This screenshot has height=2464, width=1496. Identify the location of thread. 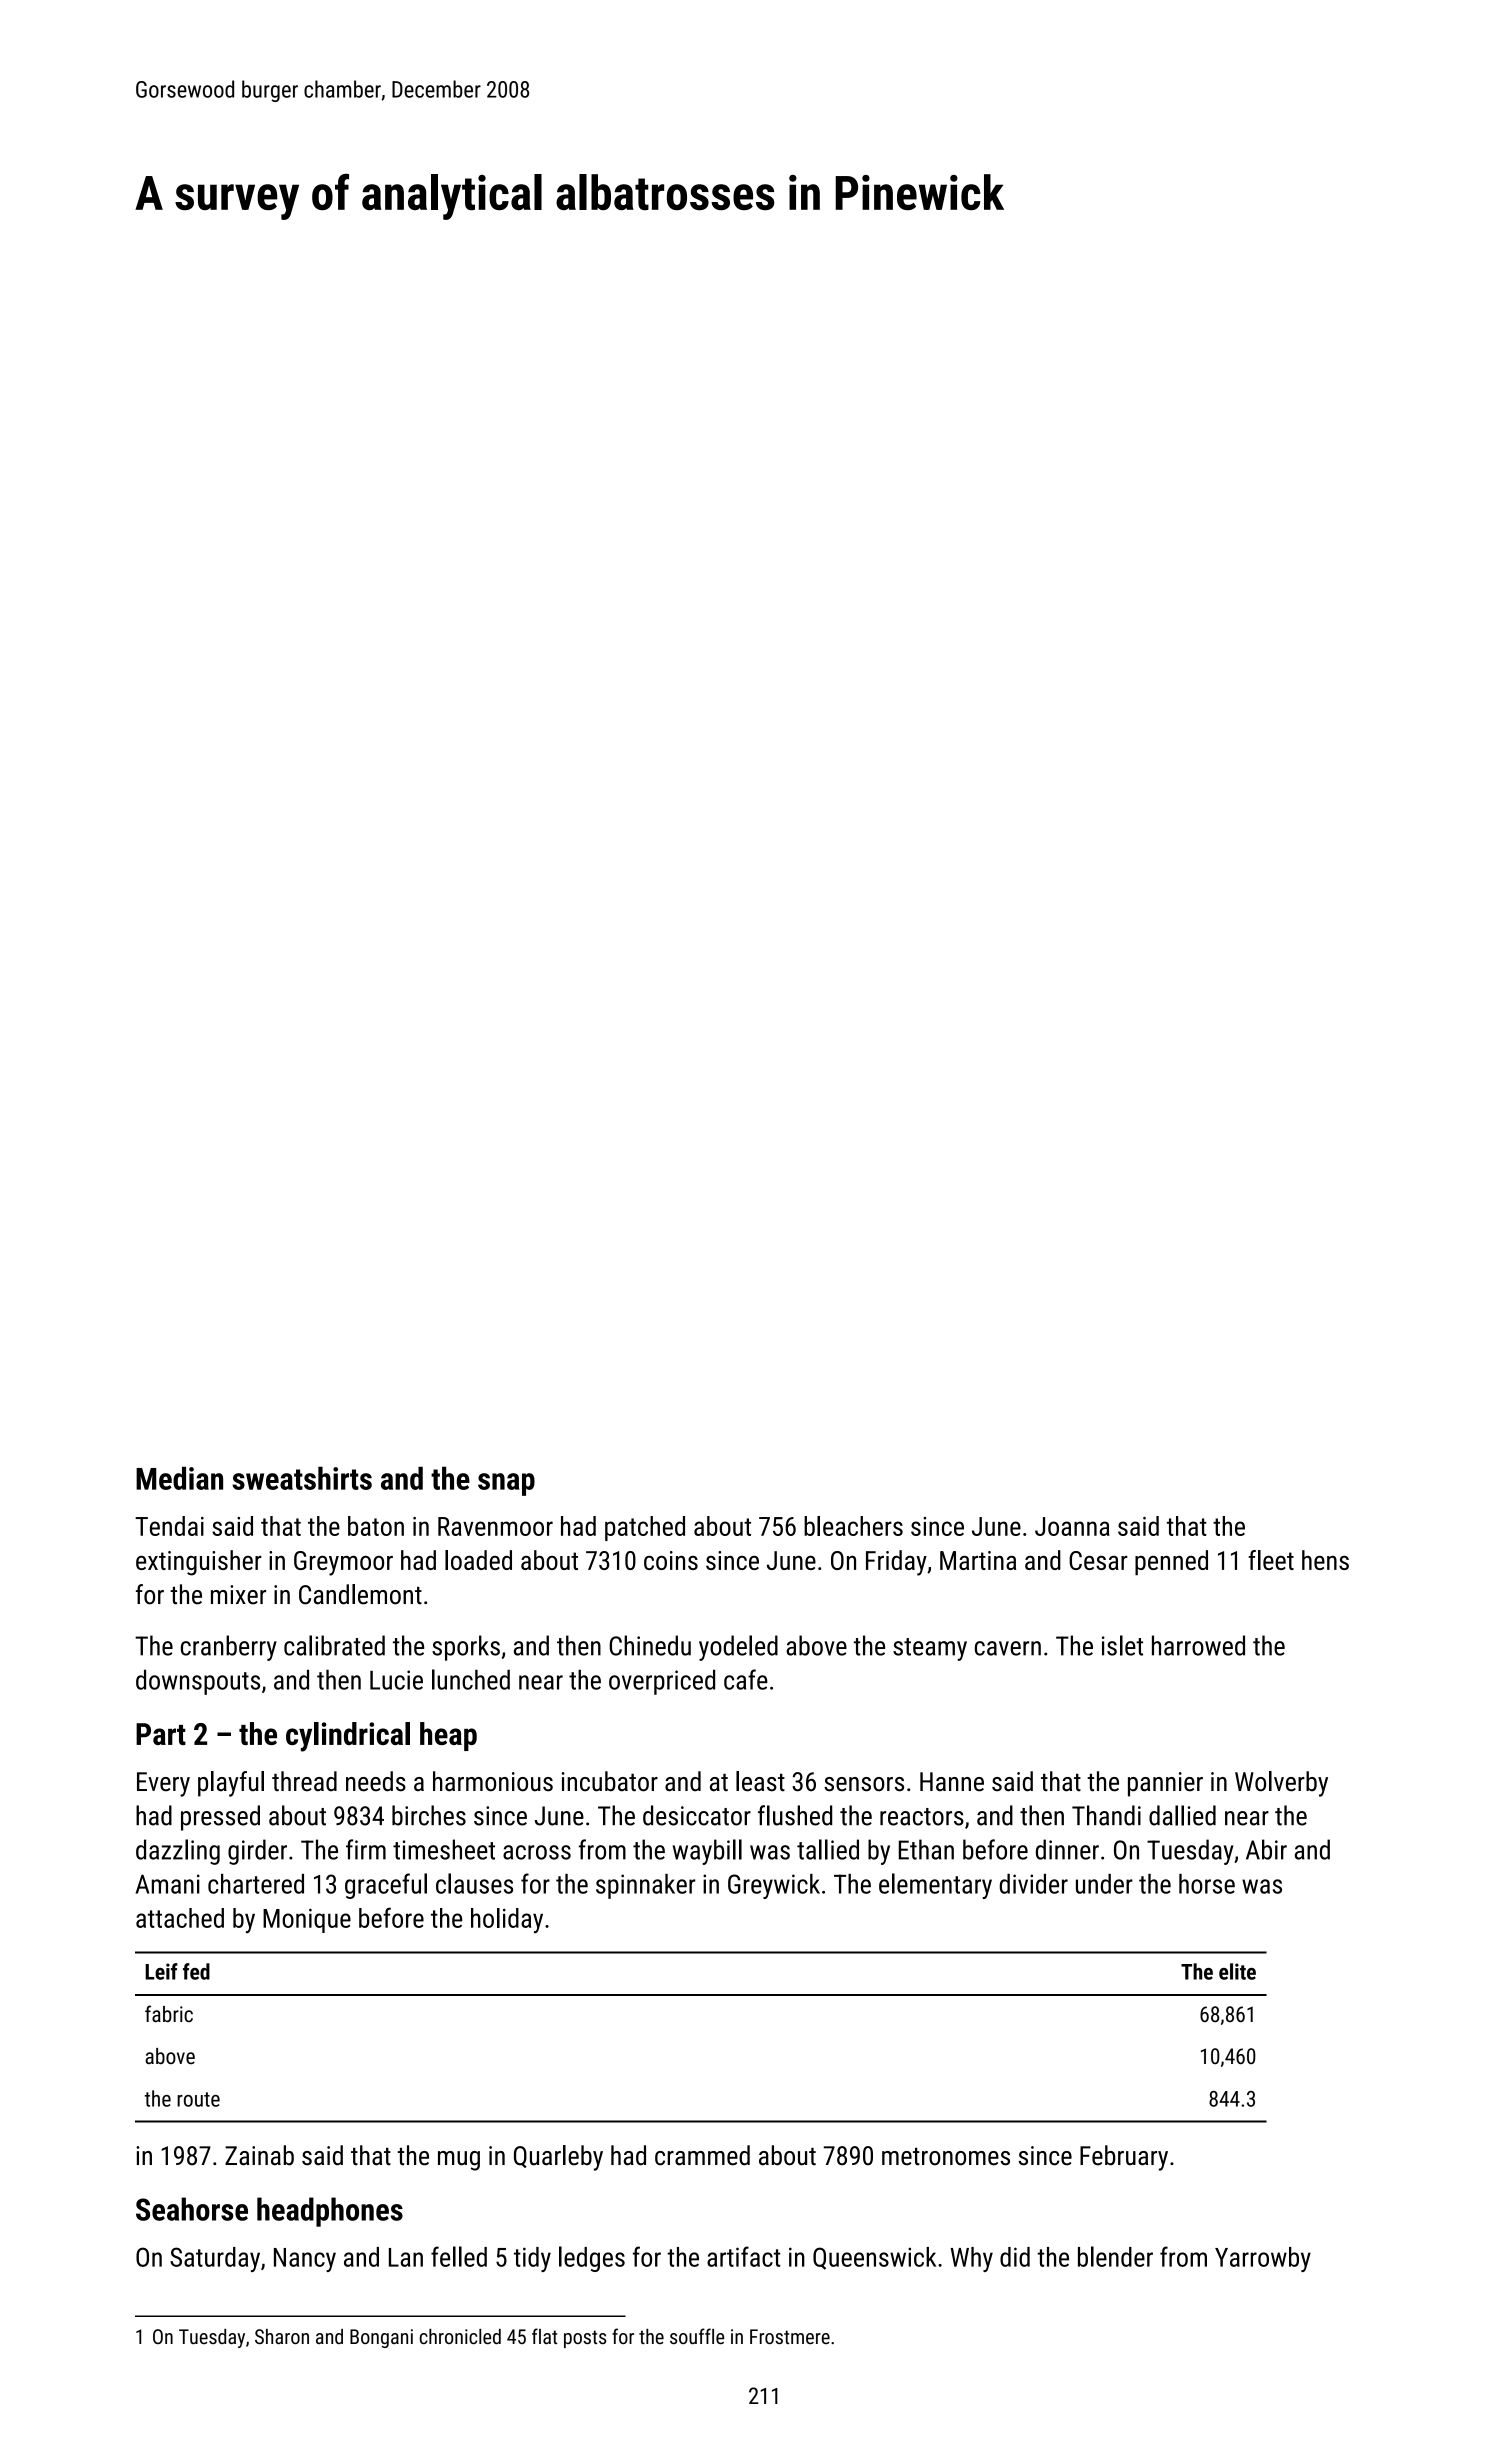
(304, 1781).
